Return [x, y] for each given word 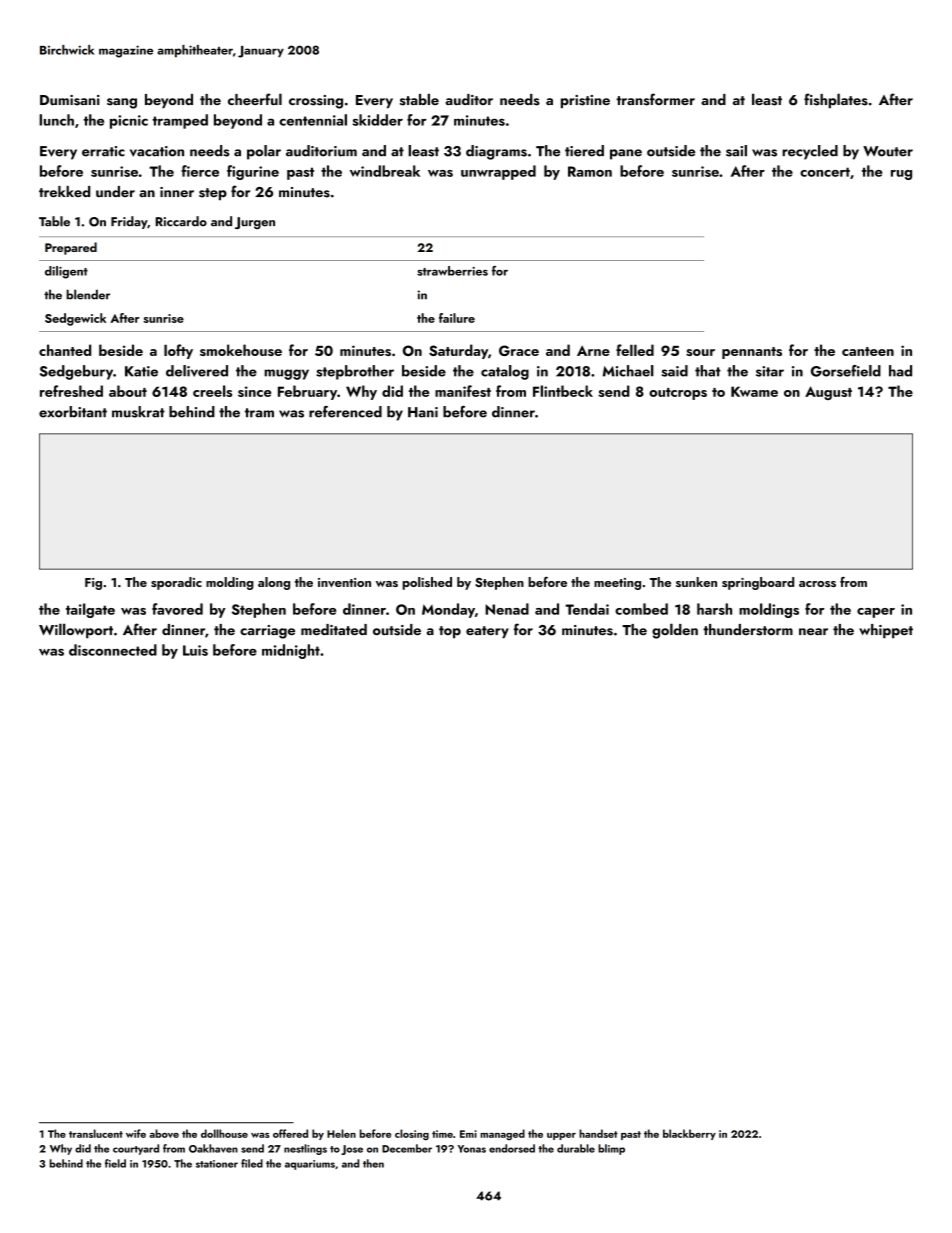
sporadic [176, 583]
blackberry [689, 1134]
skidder [377, 120]
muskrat [138, 412]
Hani [423, 412]
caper [876, 613]
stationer [217, 1164]
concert [825, 172]
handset [598, 1133]
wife [136, 1133]
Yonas [471, 1149]
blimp [611, 1149]
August [828, 393]
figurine [253, 172]
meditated [334, 629]
